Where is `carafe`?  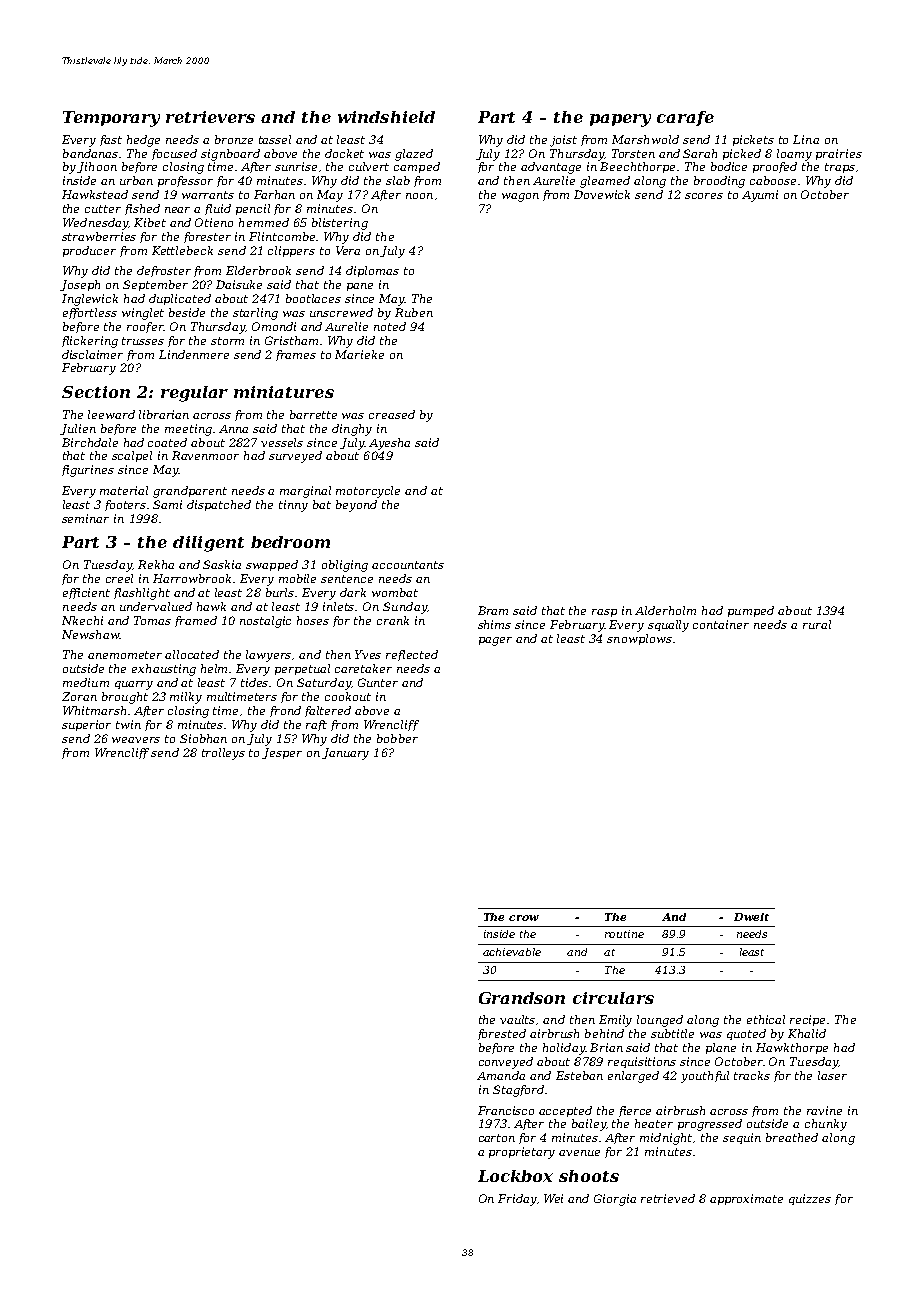 carafe is located at coordinates (685, 118).
